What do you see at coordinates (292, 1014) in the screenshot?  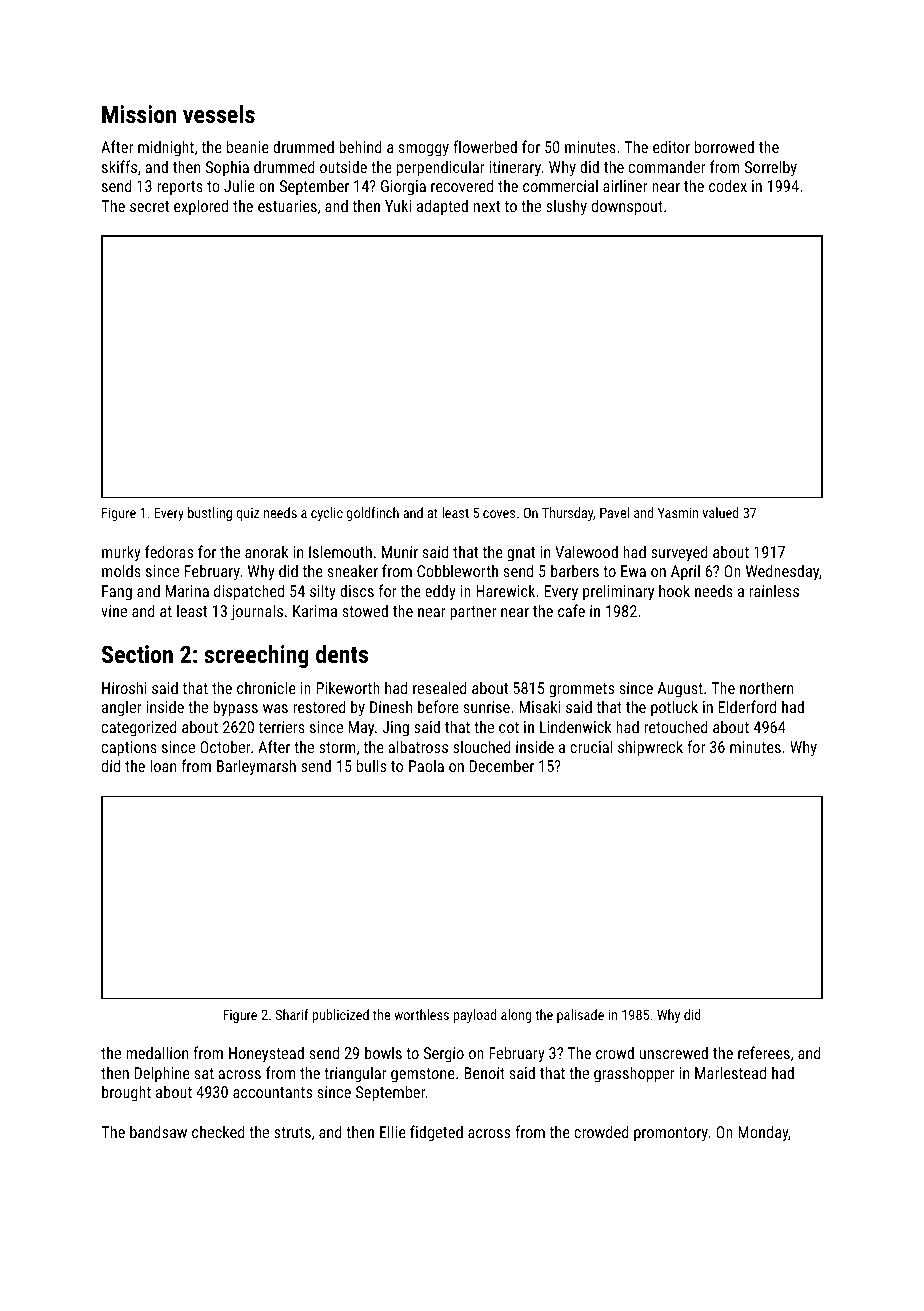 I see `Sharif` at bounding box center [292, 1014].
